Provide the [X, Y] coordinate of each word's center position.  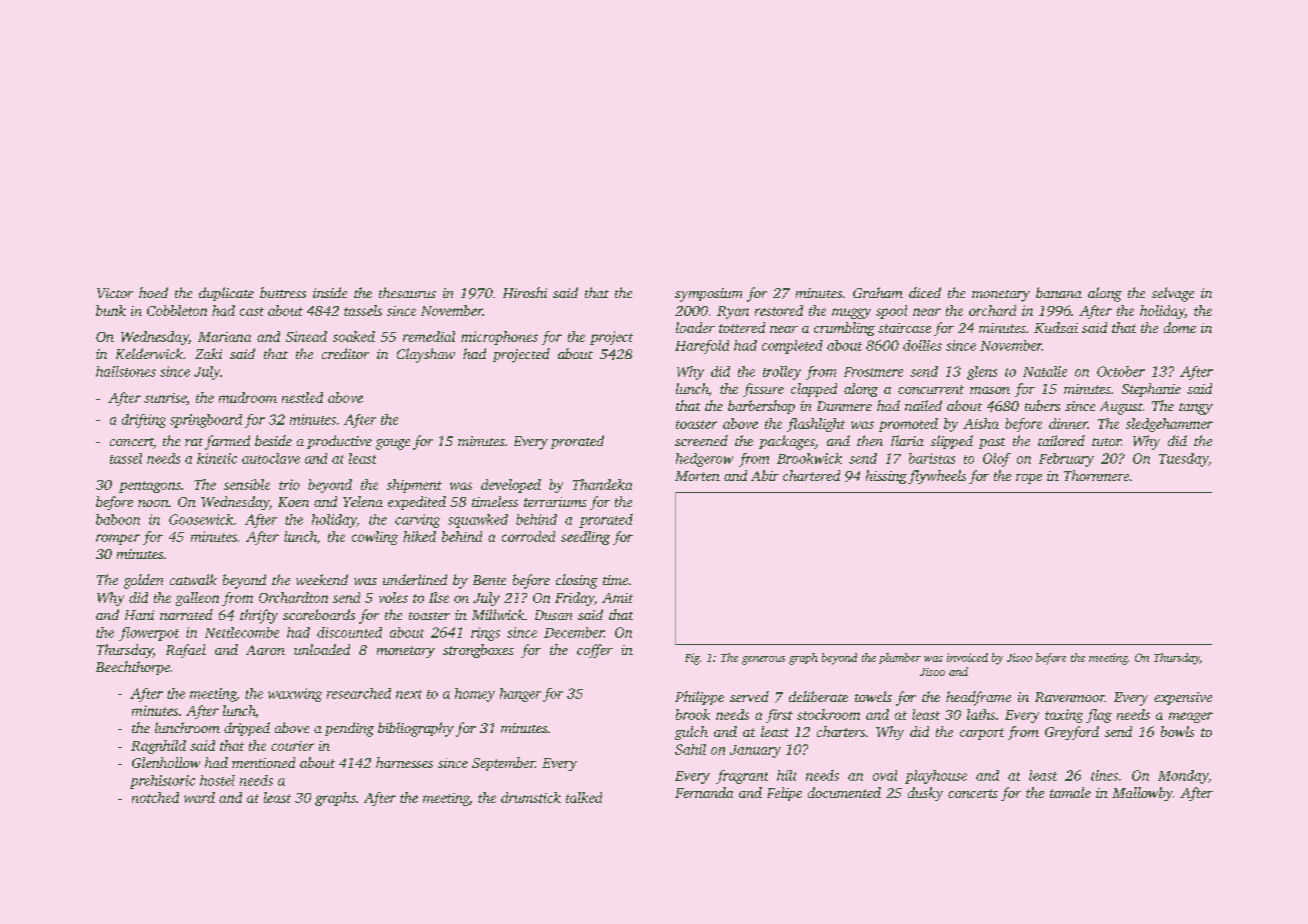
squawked [478, 521]
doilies [922, 345]
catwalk [193, 579]
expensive [1183, 698]
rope [1029, 479]
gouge [393, 444]
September [503, 764]
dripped [247, 729]
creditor [345, 353]
